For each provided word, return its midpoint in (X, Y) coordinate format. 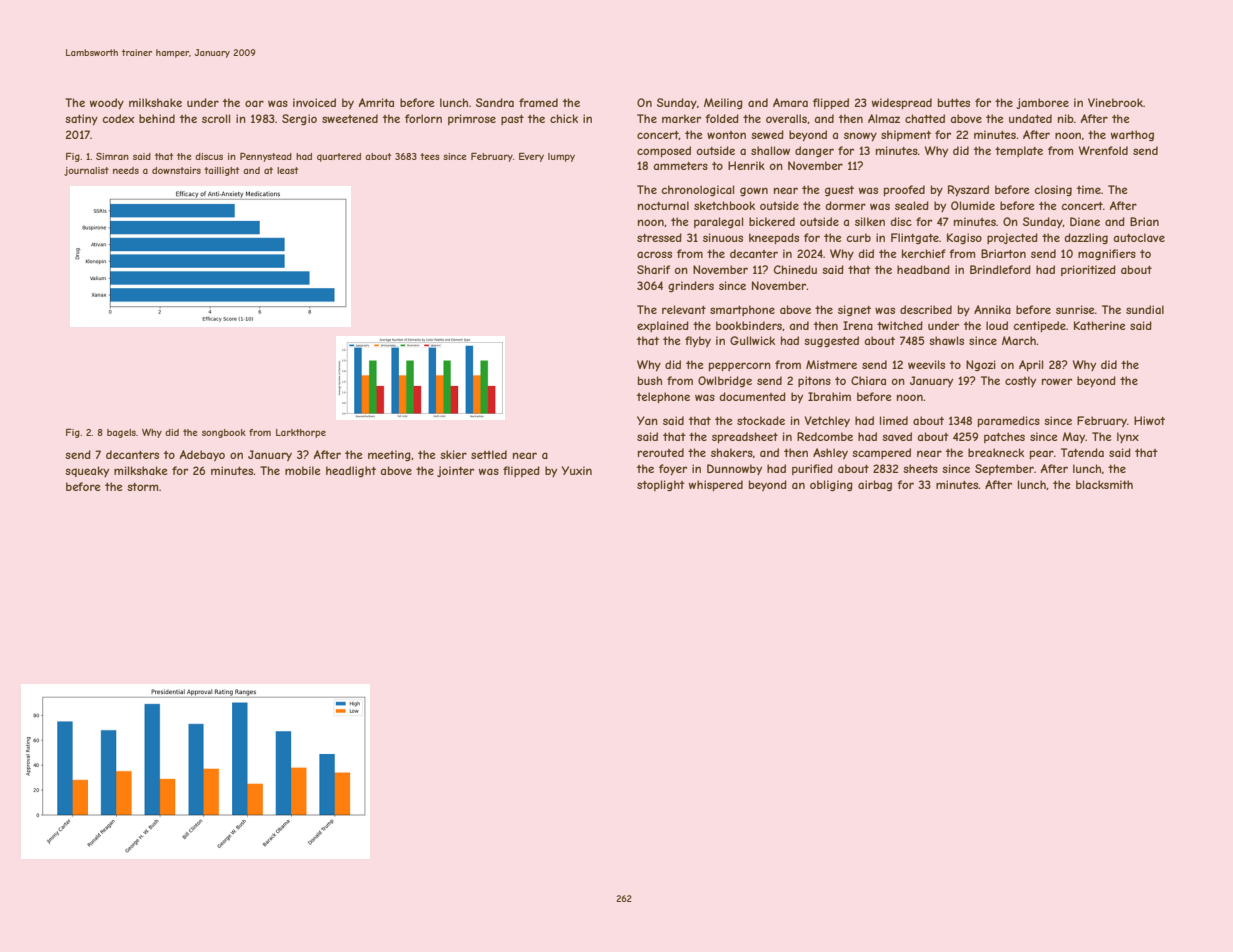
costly (1020, 381)
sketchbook (724, 205)
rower (1057, 381)
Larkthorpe (301, 433)
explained (663, 326)
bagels (121, 433)
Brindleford (1000, 269)
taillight (221, 171)
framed (538, 102)
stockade (761, 420)
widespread (902, 103)
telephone (663, 397)
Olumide (973, 205)
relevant (684, 309)
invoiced (314, 102)
